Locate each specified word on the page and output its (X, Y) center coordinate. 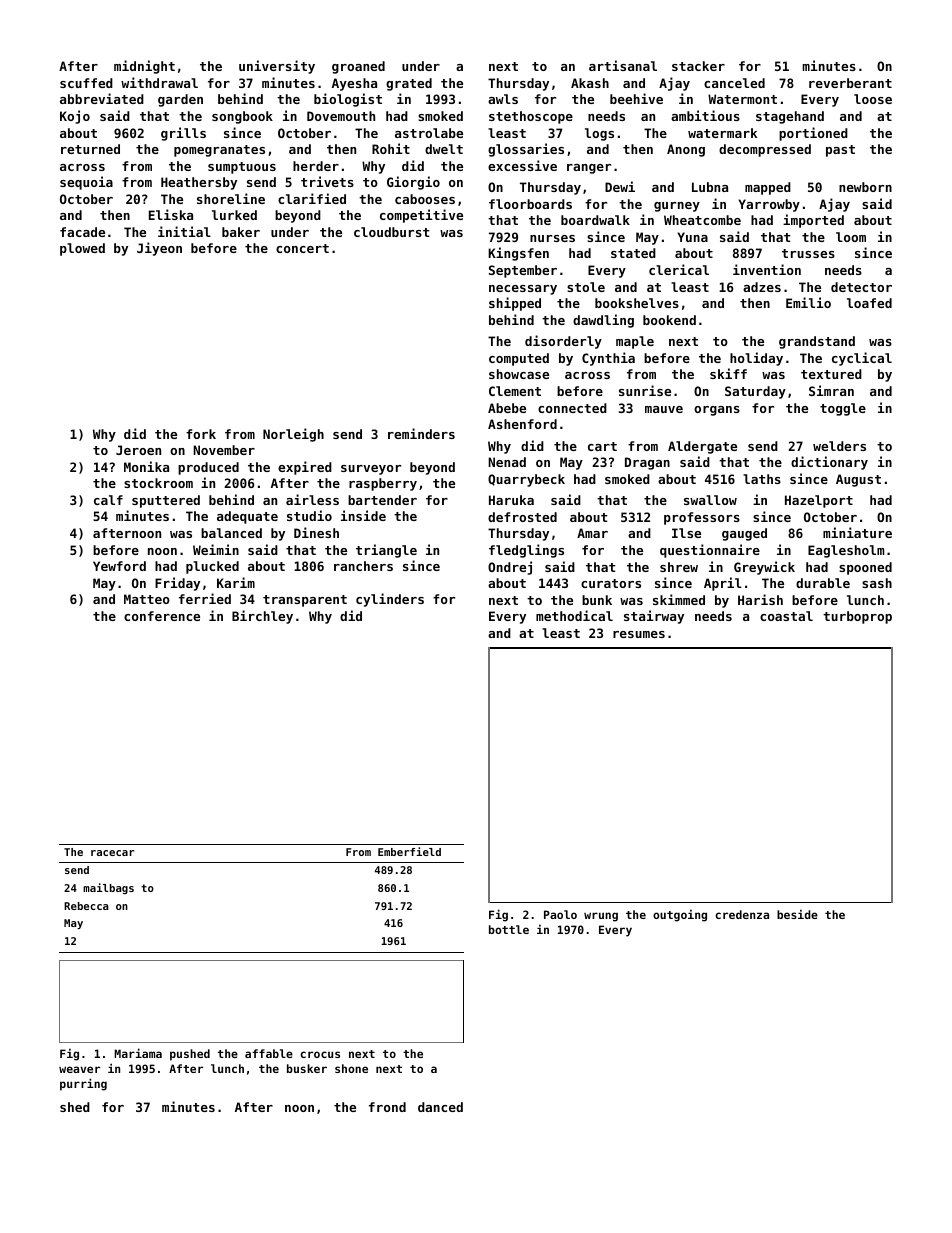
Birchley (262, 617)
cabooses (425, 199)
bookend (669, 320)
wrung (601, 917)
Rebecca (86, 906)
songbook (242, 117)
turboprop (857, 617)
